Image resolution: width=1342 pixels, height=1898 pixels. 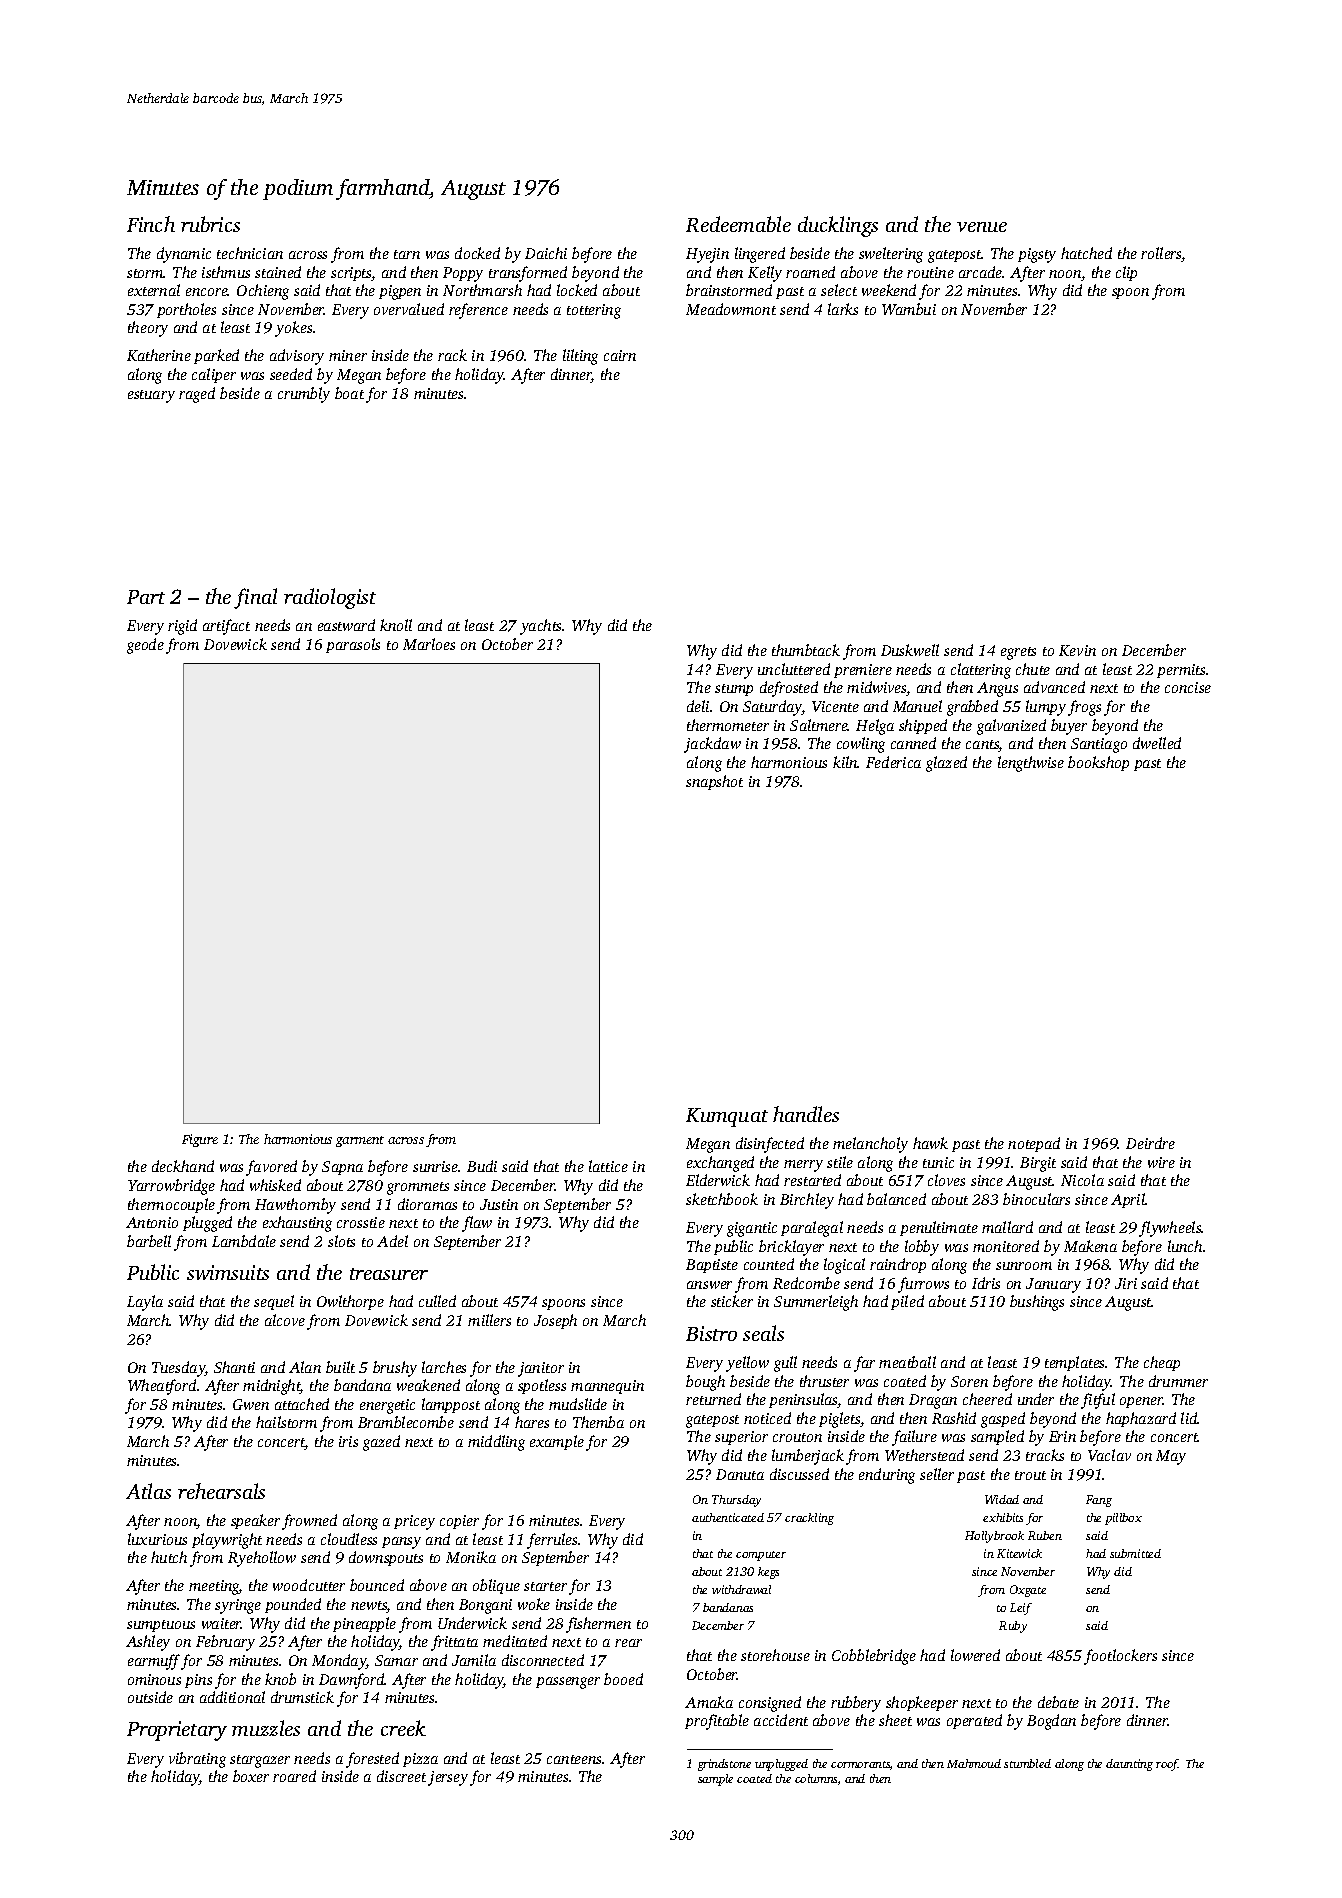 I want to click on boxer, so click(x=251, y=1776).
